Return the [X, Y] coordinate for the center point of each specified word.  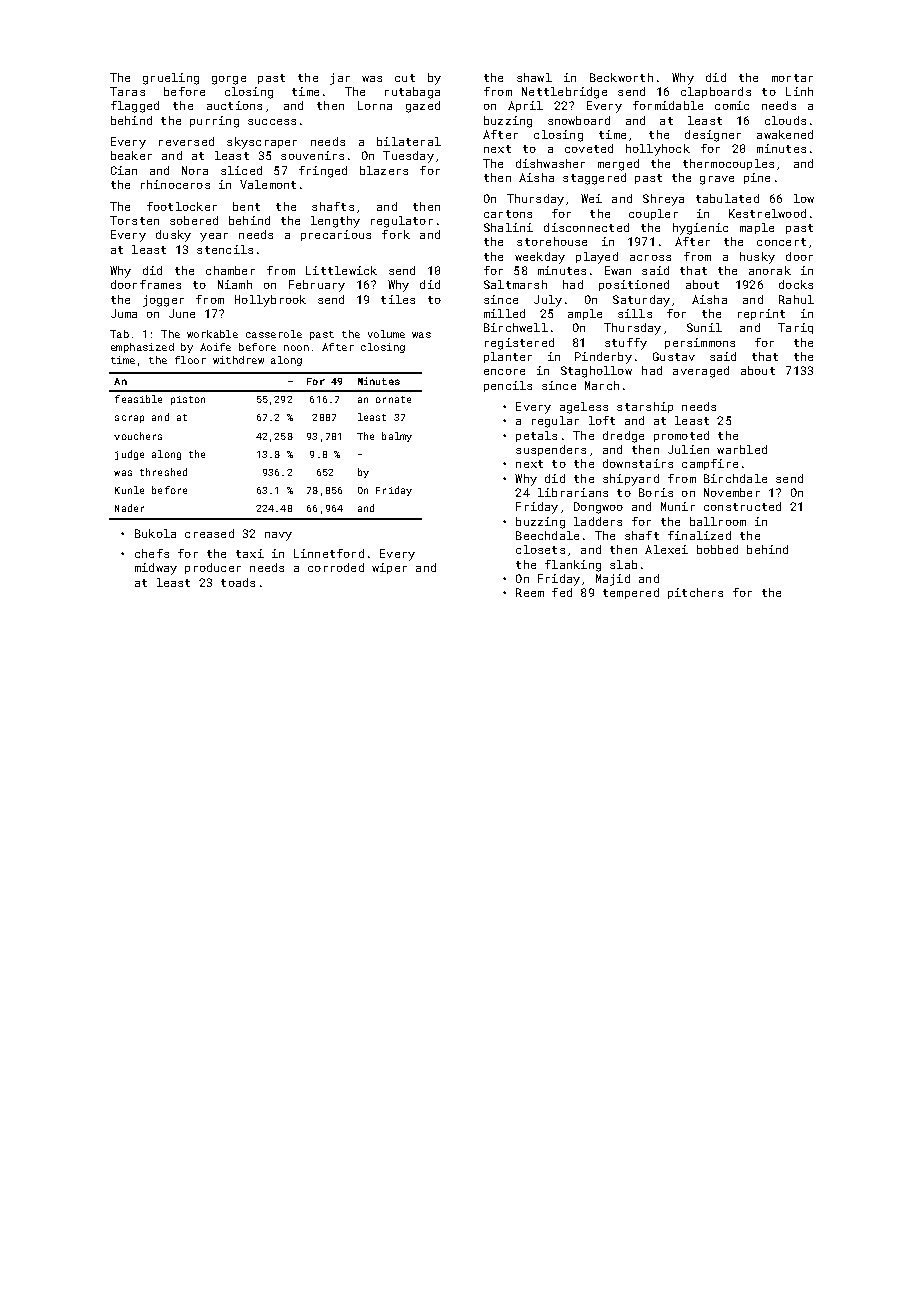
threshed [163, 472]
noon [296, 348]
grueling [171, 79]
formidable [668, 105]
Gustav [674, 356]
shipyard [631, 480]
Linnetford [329, 553]
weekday [540, 258]
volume [386, 334]
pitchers [695, 593]
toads [238, 582]
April [525, 106]
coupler [653, 214]
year [214, 237]
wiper [389, 568]
